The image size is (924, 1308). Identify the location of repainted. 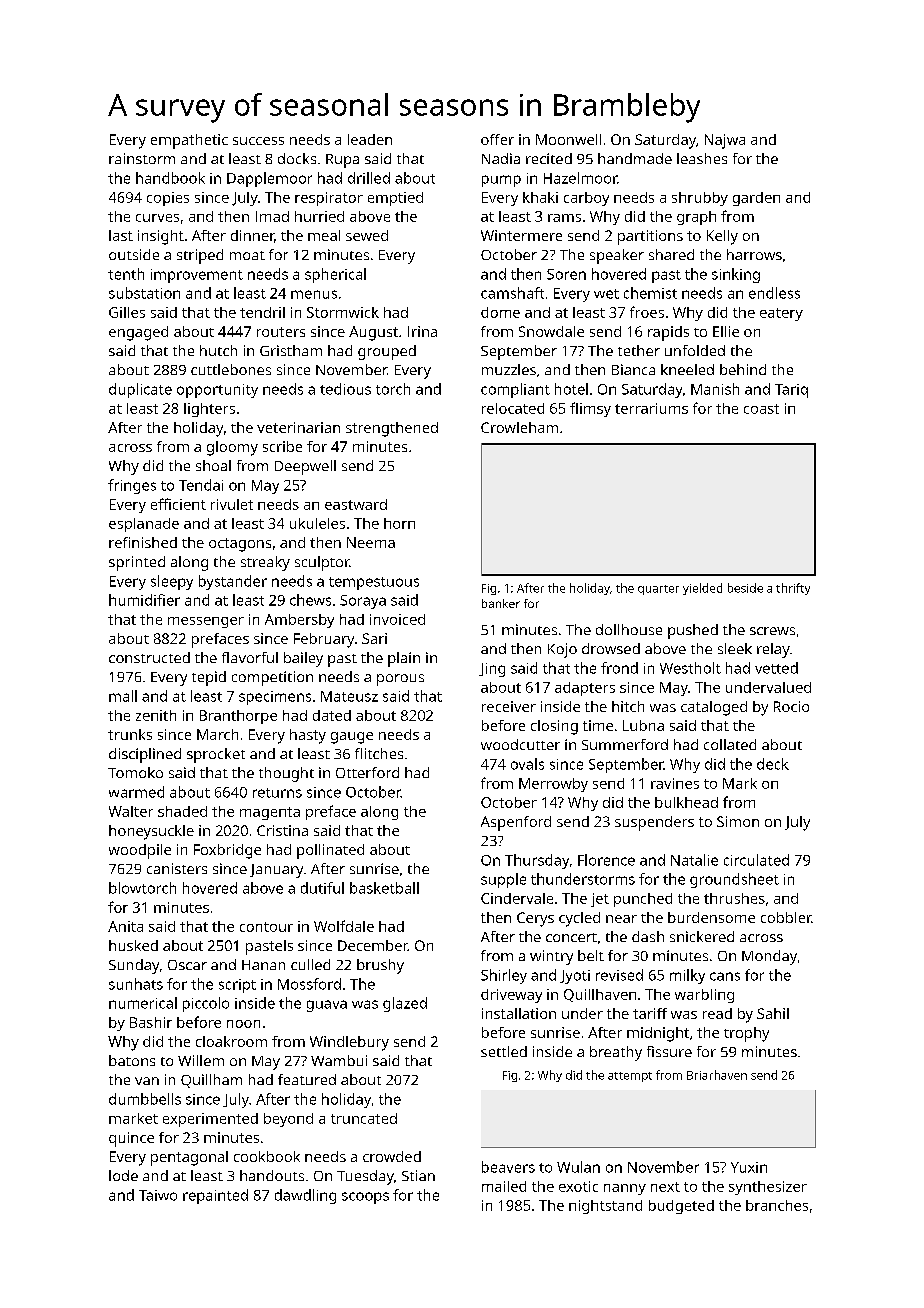
(215, 1196).
